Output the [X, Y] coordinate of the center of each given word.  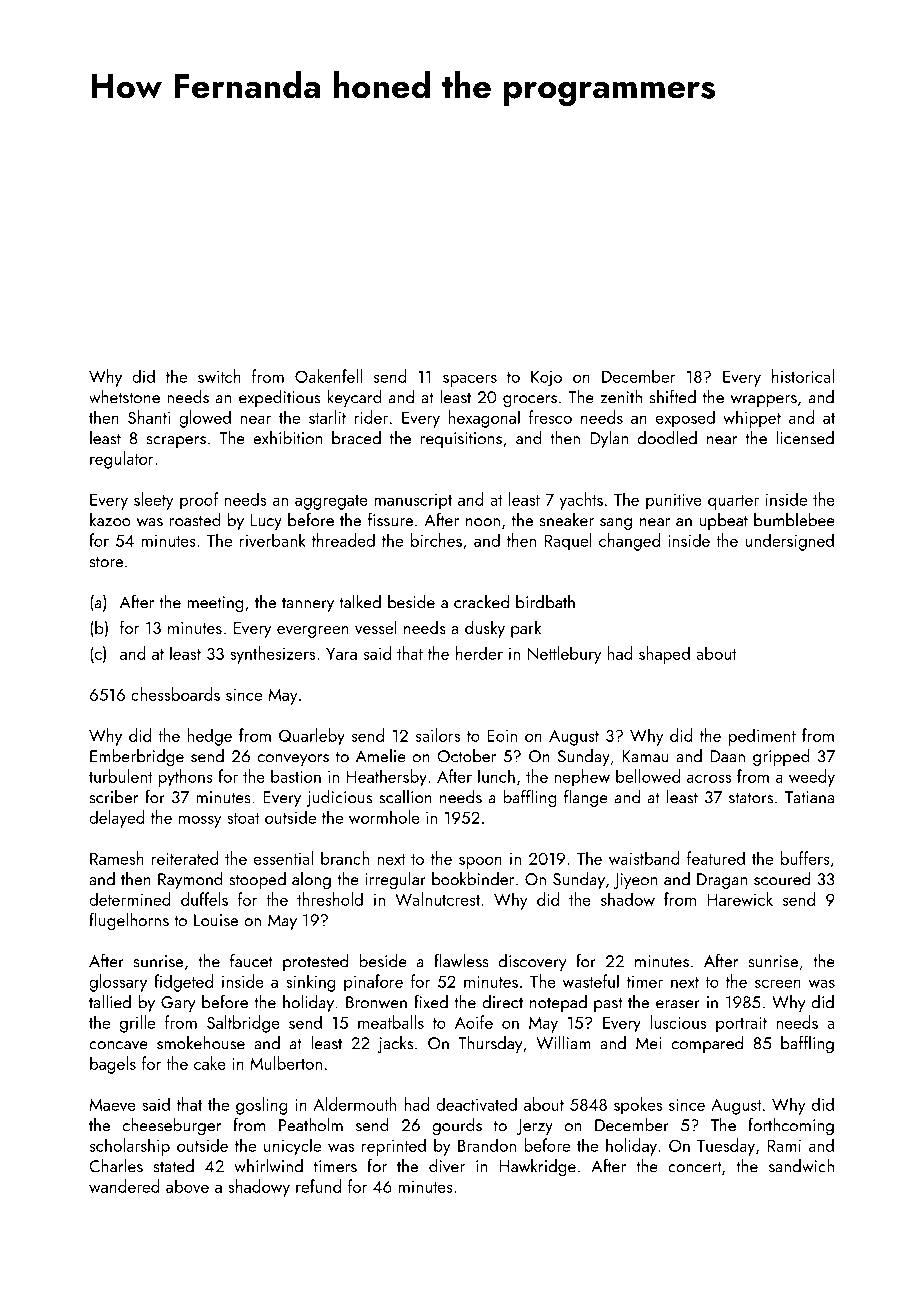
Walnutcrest [437, 899]
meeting [216, 604]
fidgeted [183, 983]
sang [616, 524]
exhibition [287, 438]
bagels [113, 1065]
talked [360, 602]
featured [716, 858]
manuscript [413, 502]
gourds [457, 1126]
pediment [762, 737]
